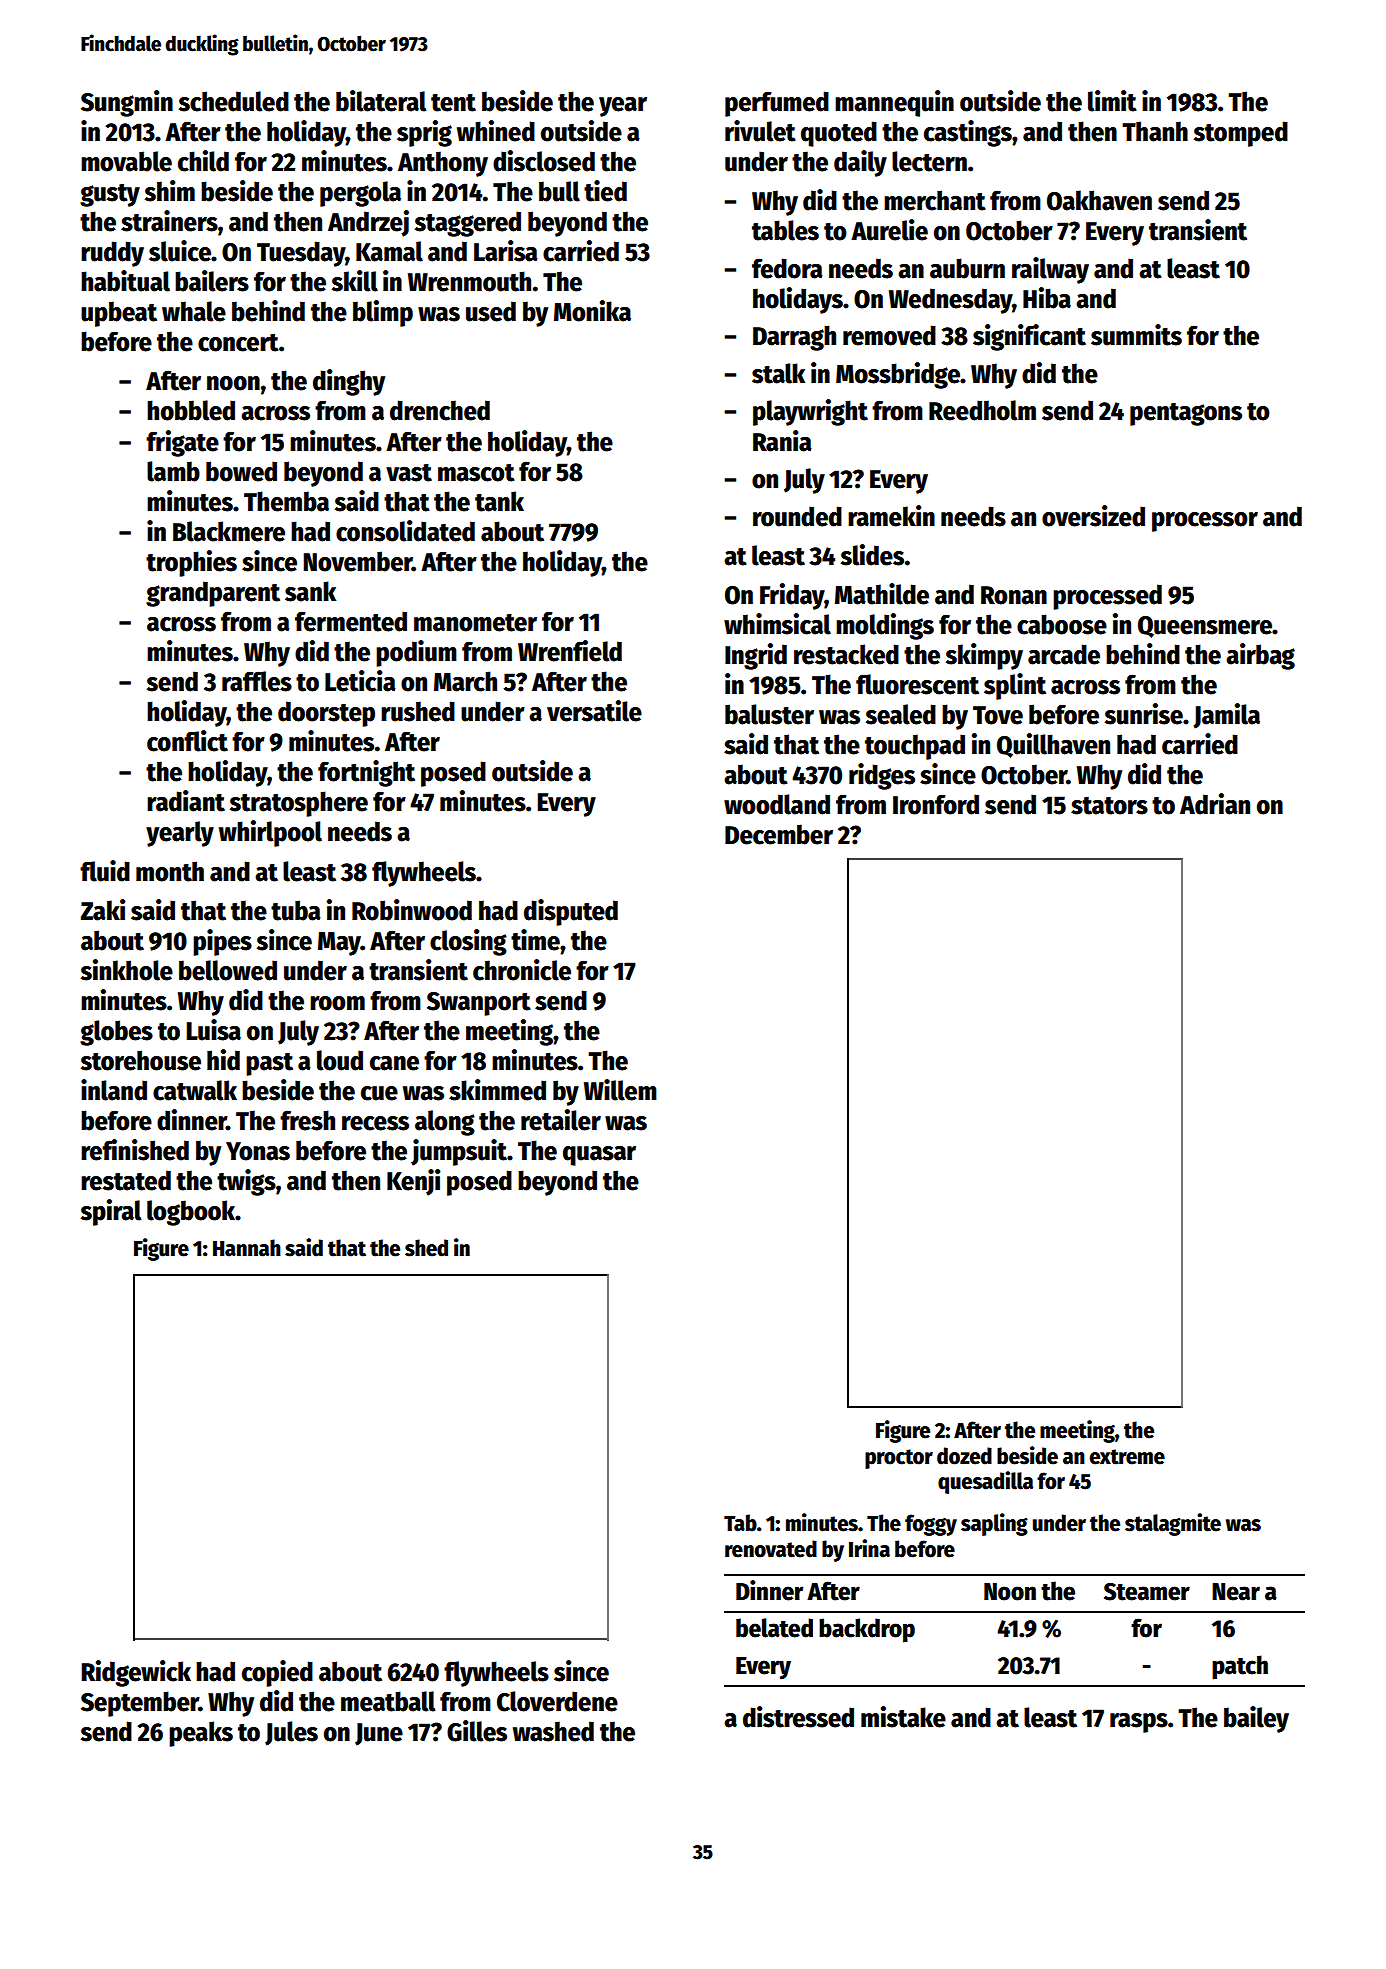 This image has height=1969, width=1386. I want to click on tank, so click(499, 501).
